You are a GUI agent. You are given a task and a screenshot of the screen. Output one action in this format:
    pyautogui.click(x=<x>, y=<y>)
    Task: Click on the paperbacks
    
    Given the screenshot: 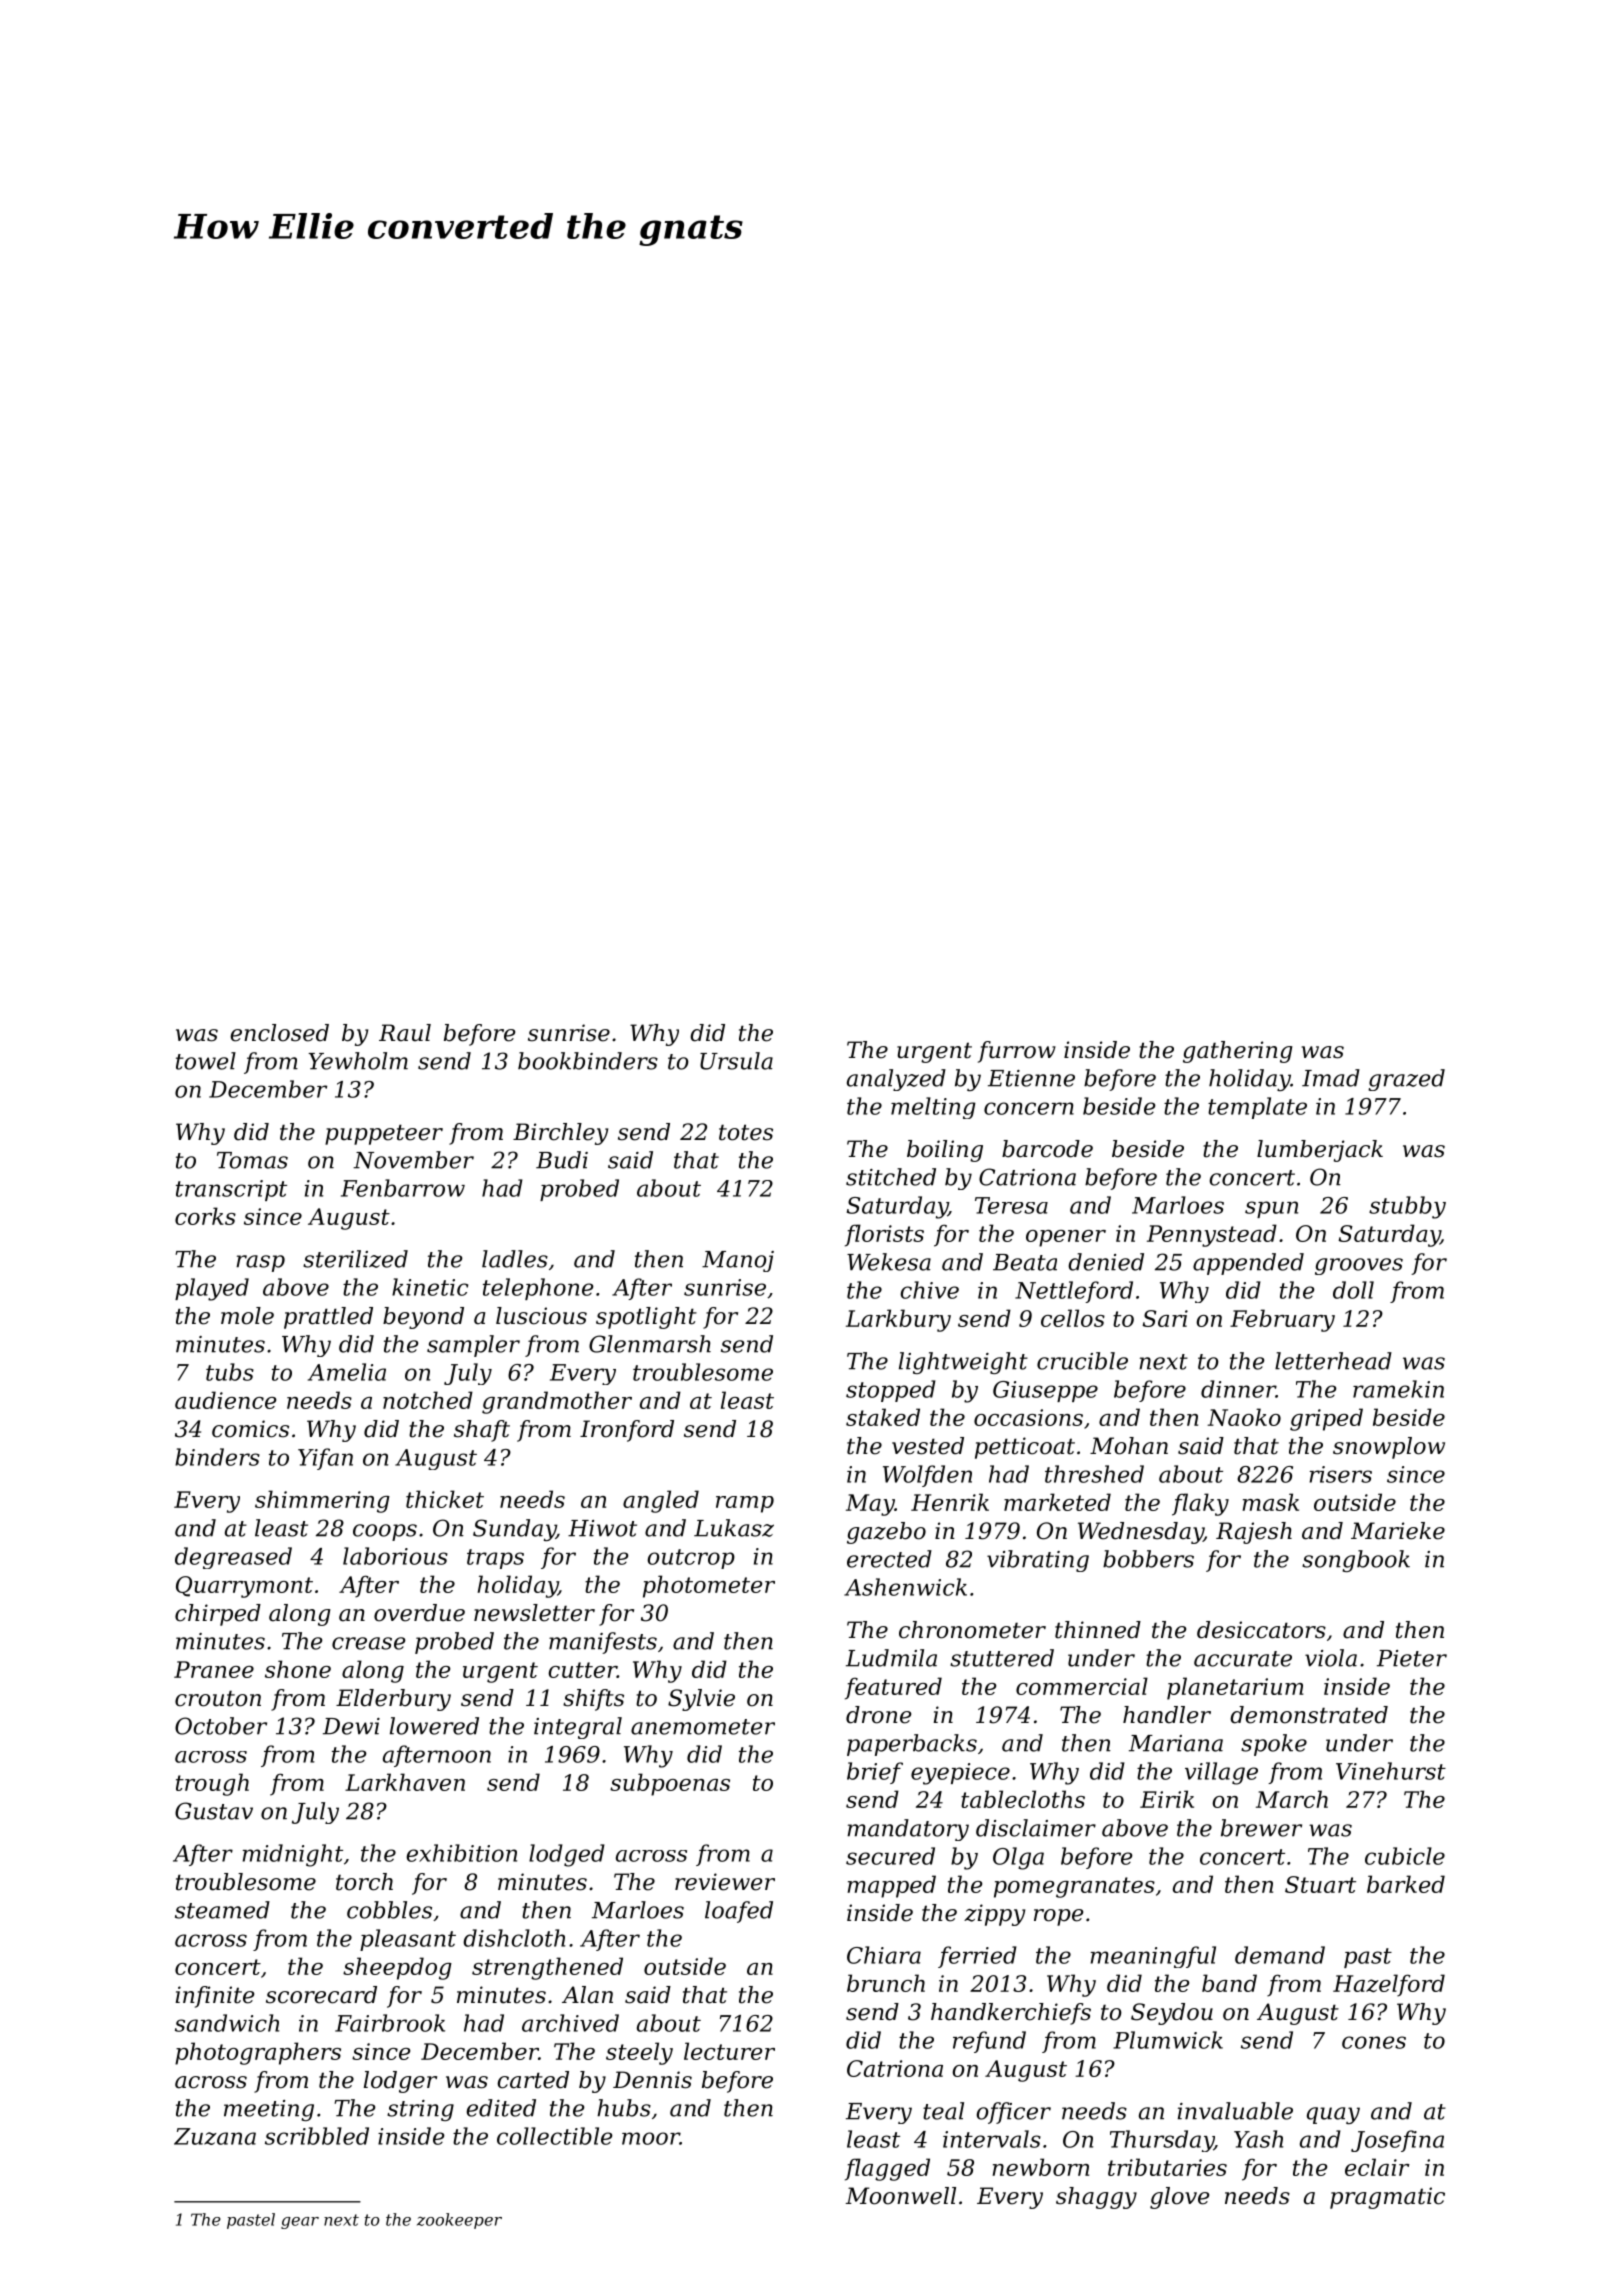 What is the action you would take?
    pyautogui.click(x=912, y=1745)
